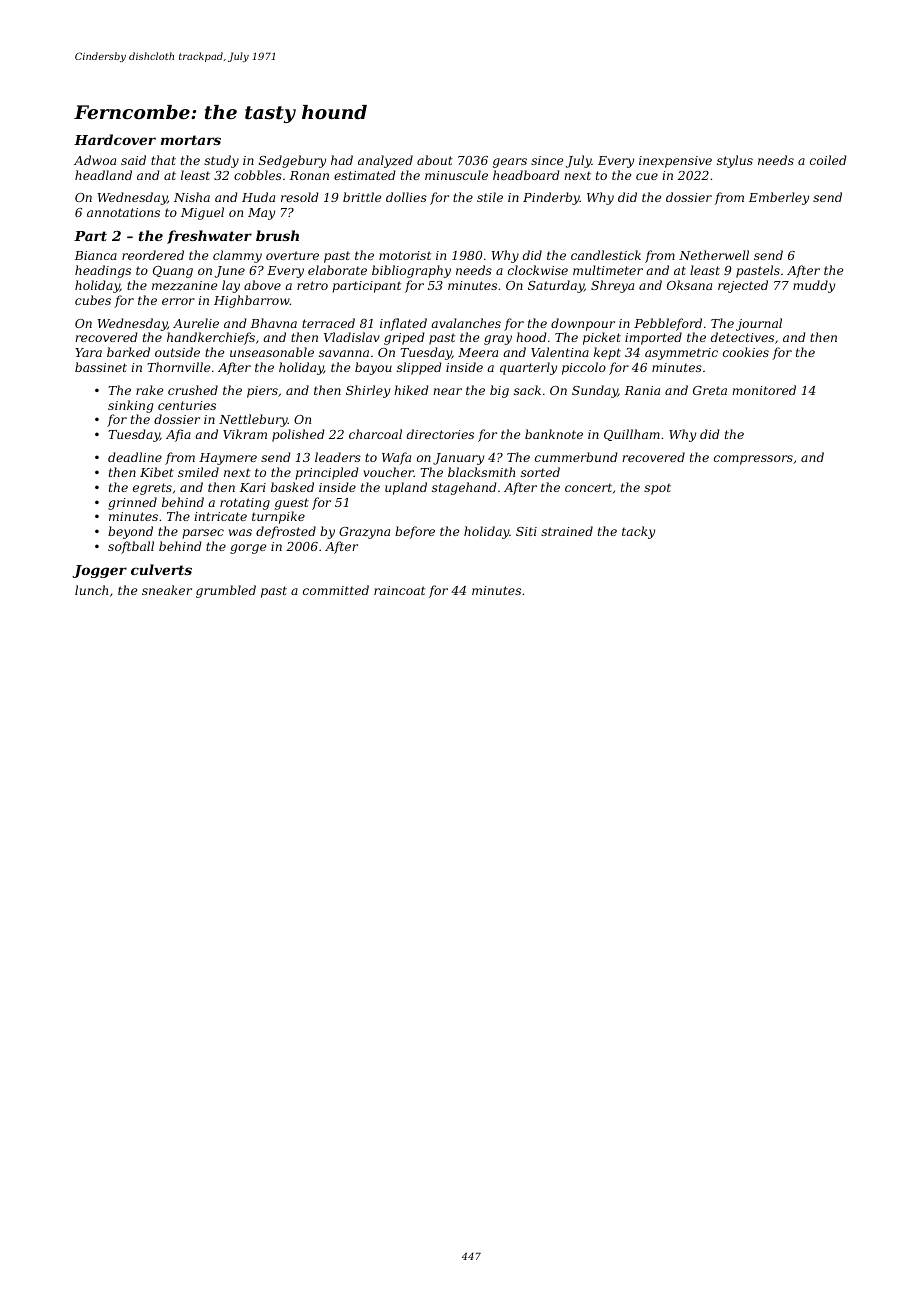 This document has height=1308, width=924. I want to click on since, so click(547, 160).
